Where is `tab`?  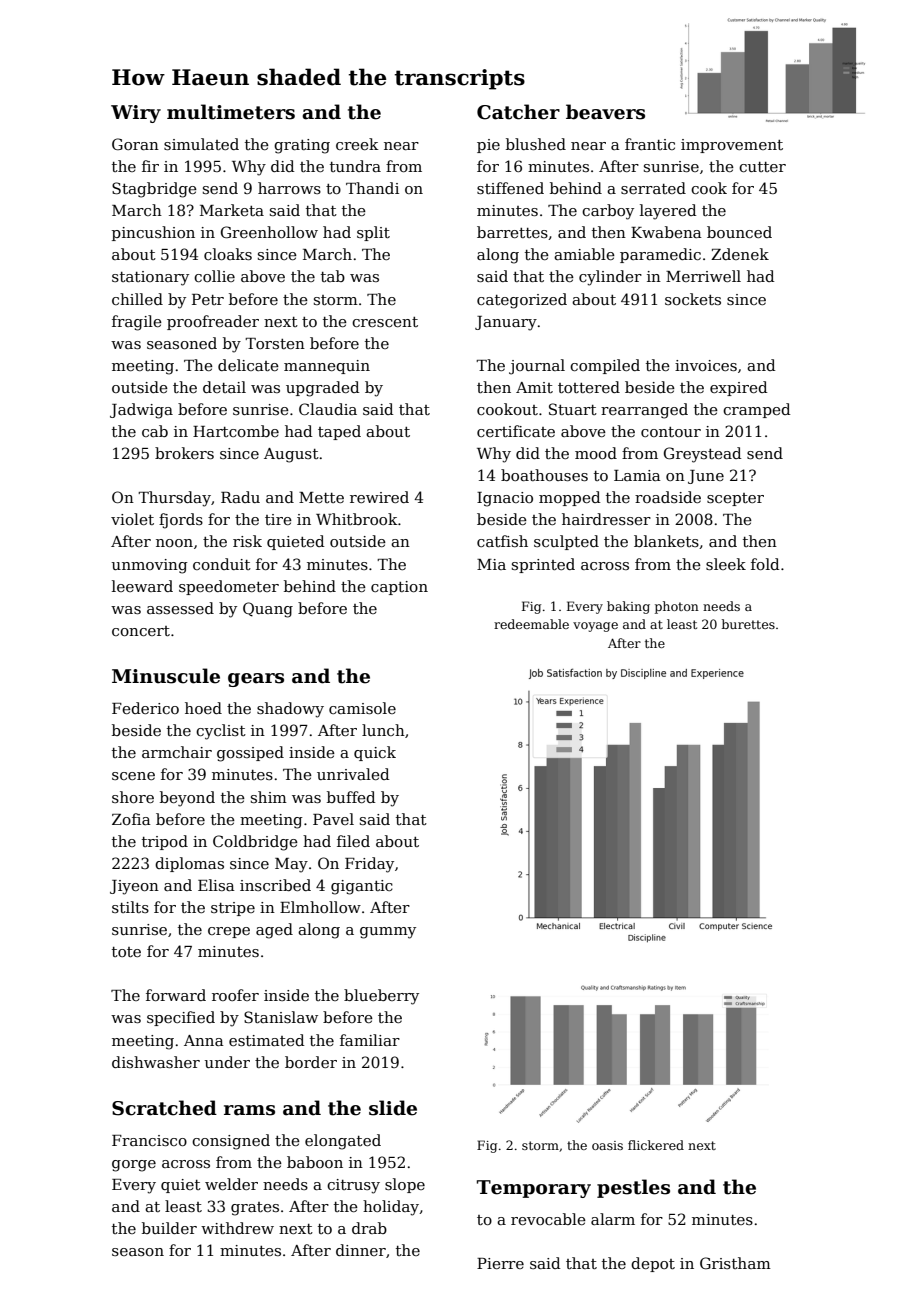 tab is located at coordinates (333, 276).
